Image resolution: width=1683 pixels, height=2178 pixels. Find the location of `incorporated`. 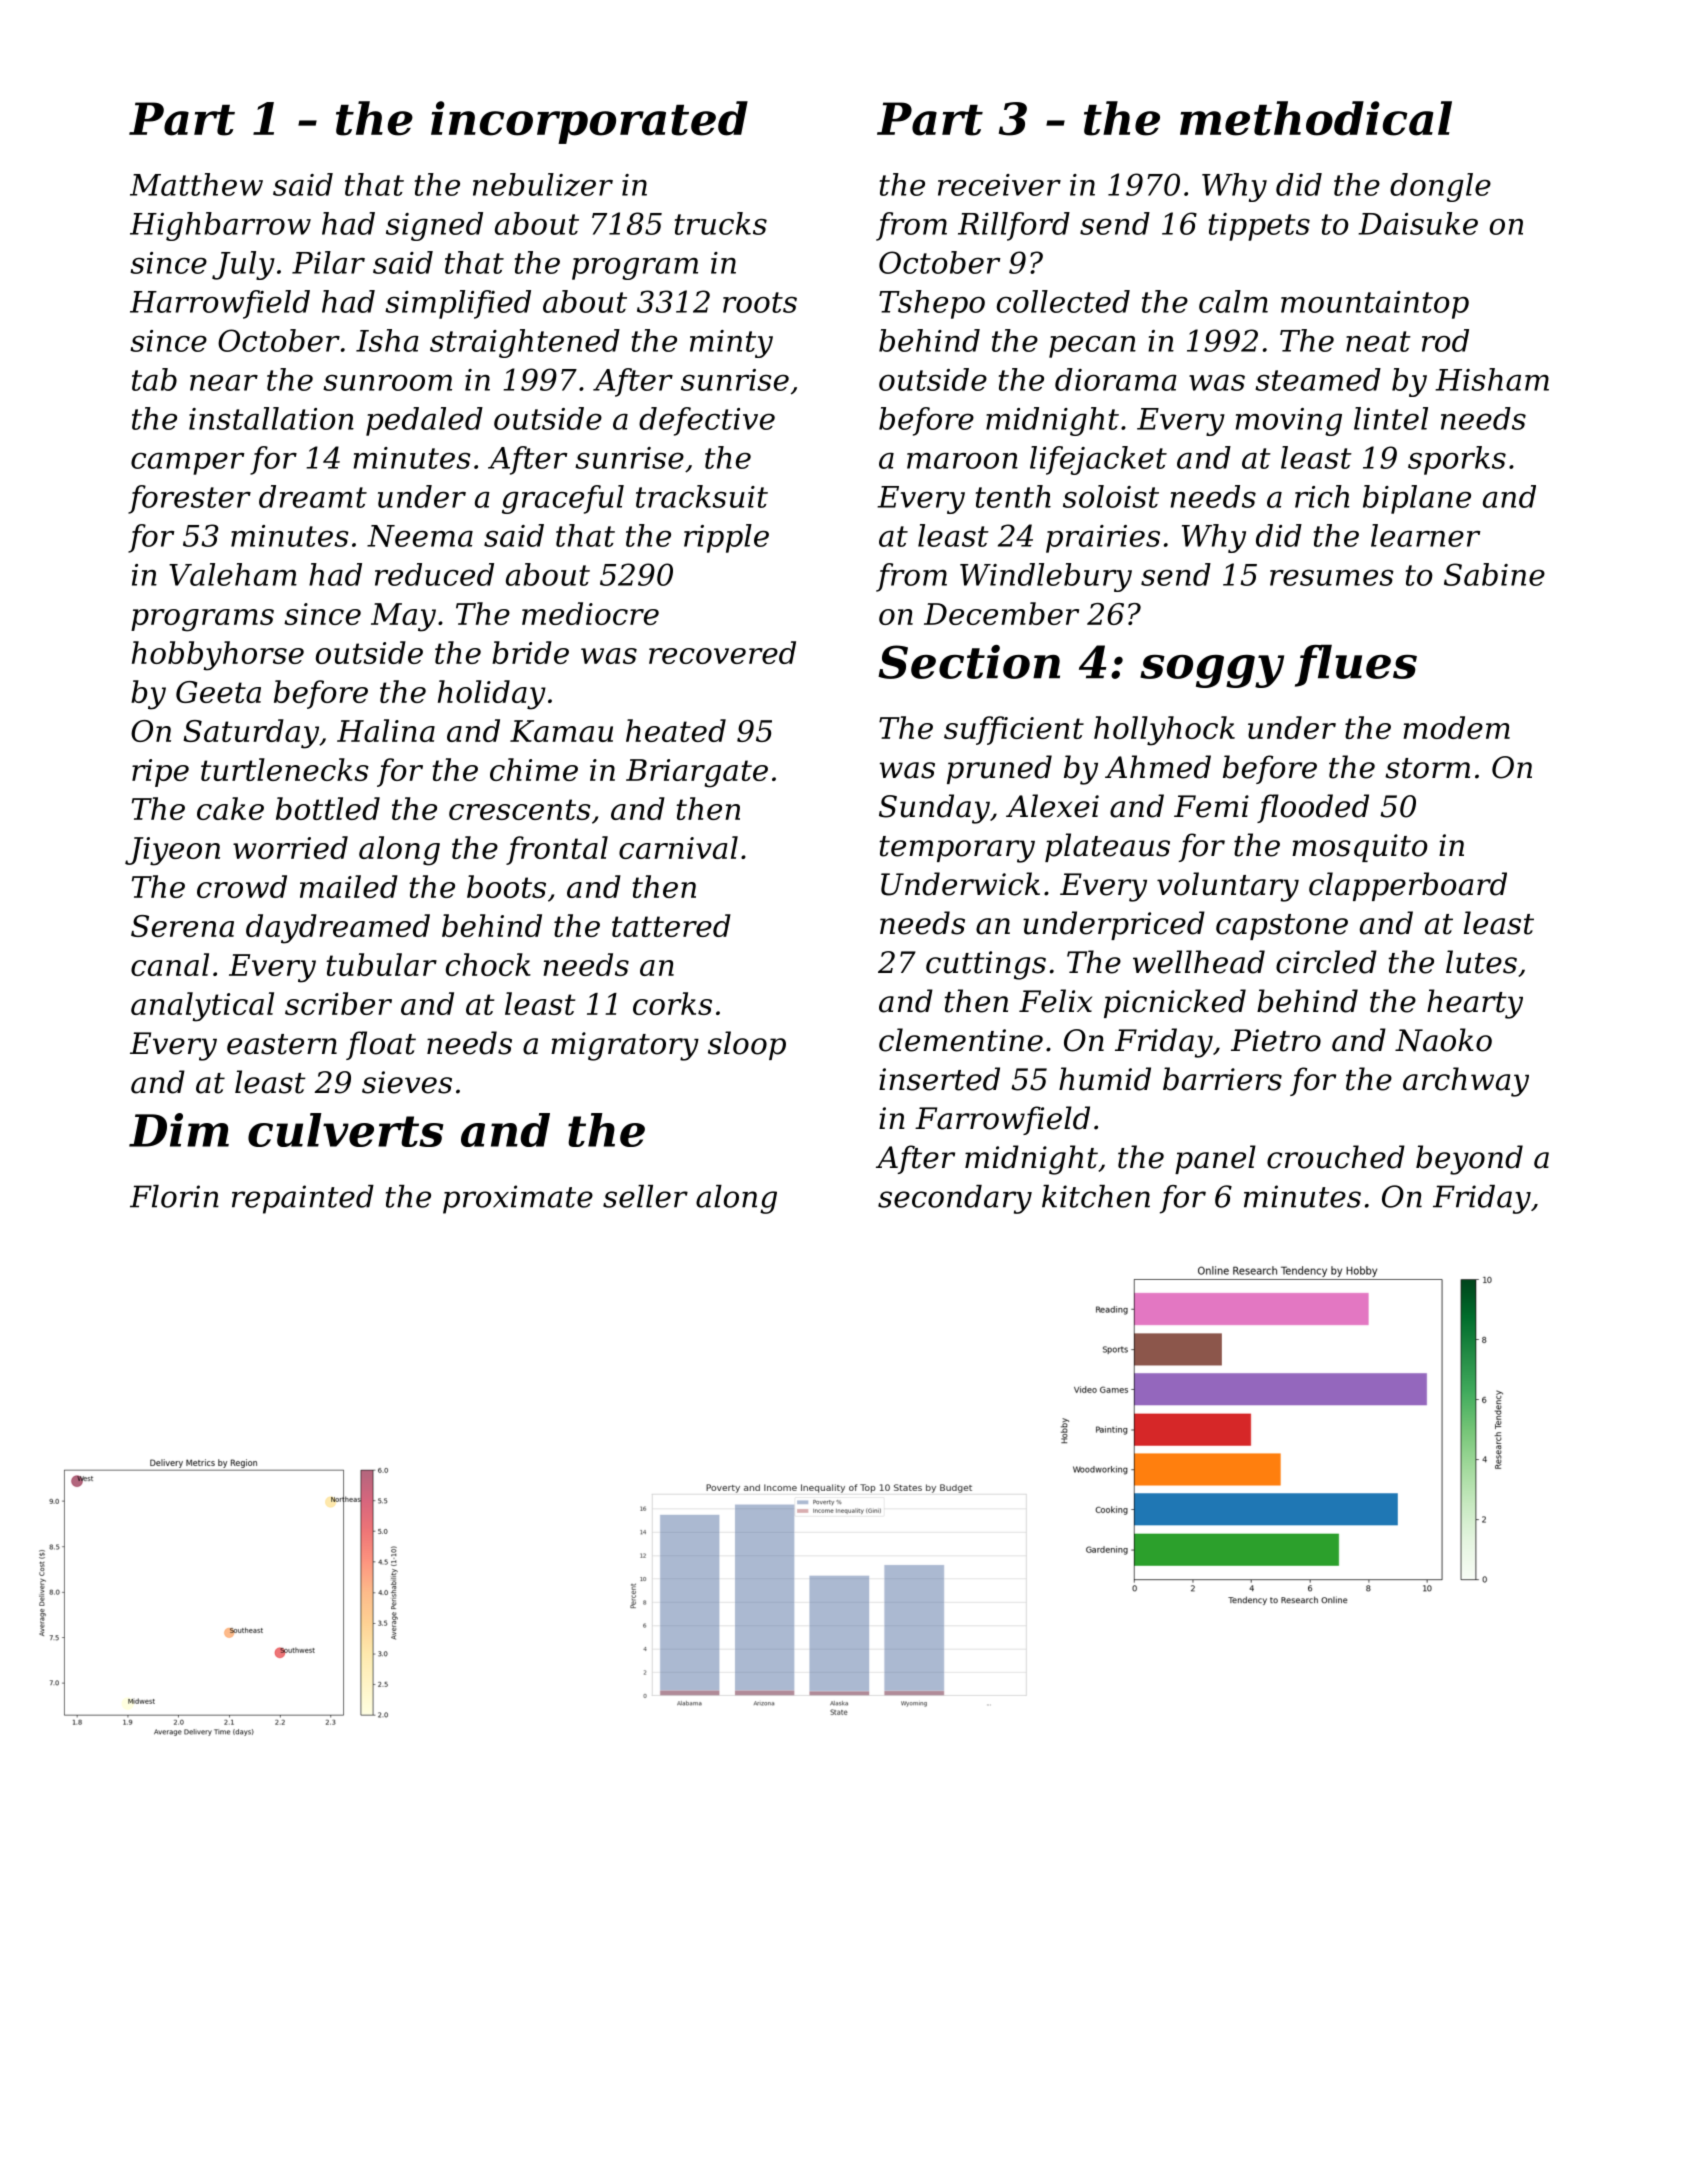

incorporated is located at coordinates (589, 122).
